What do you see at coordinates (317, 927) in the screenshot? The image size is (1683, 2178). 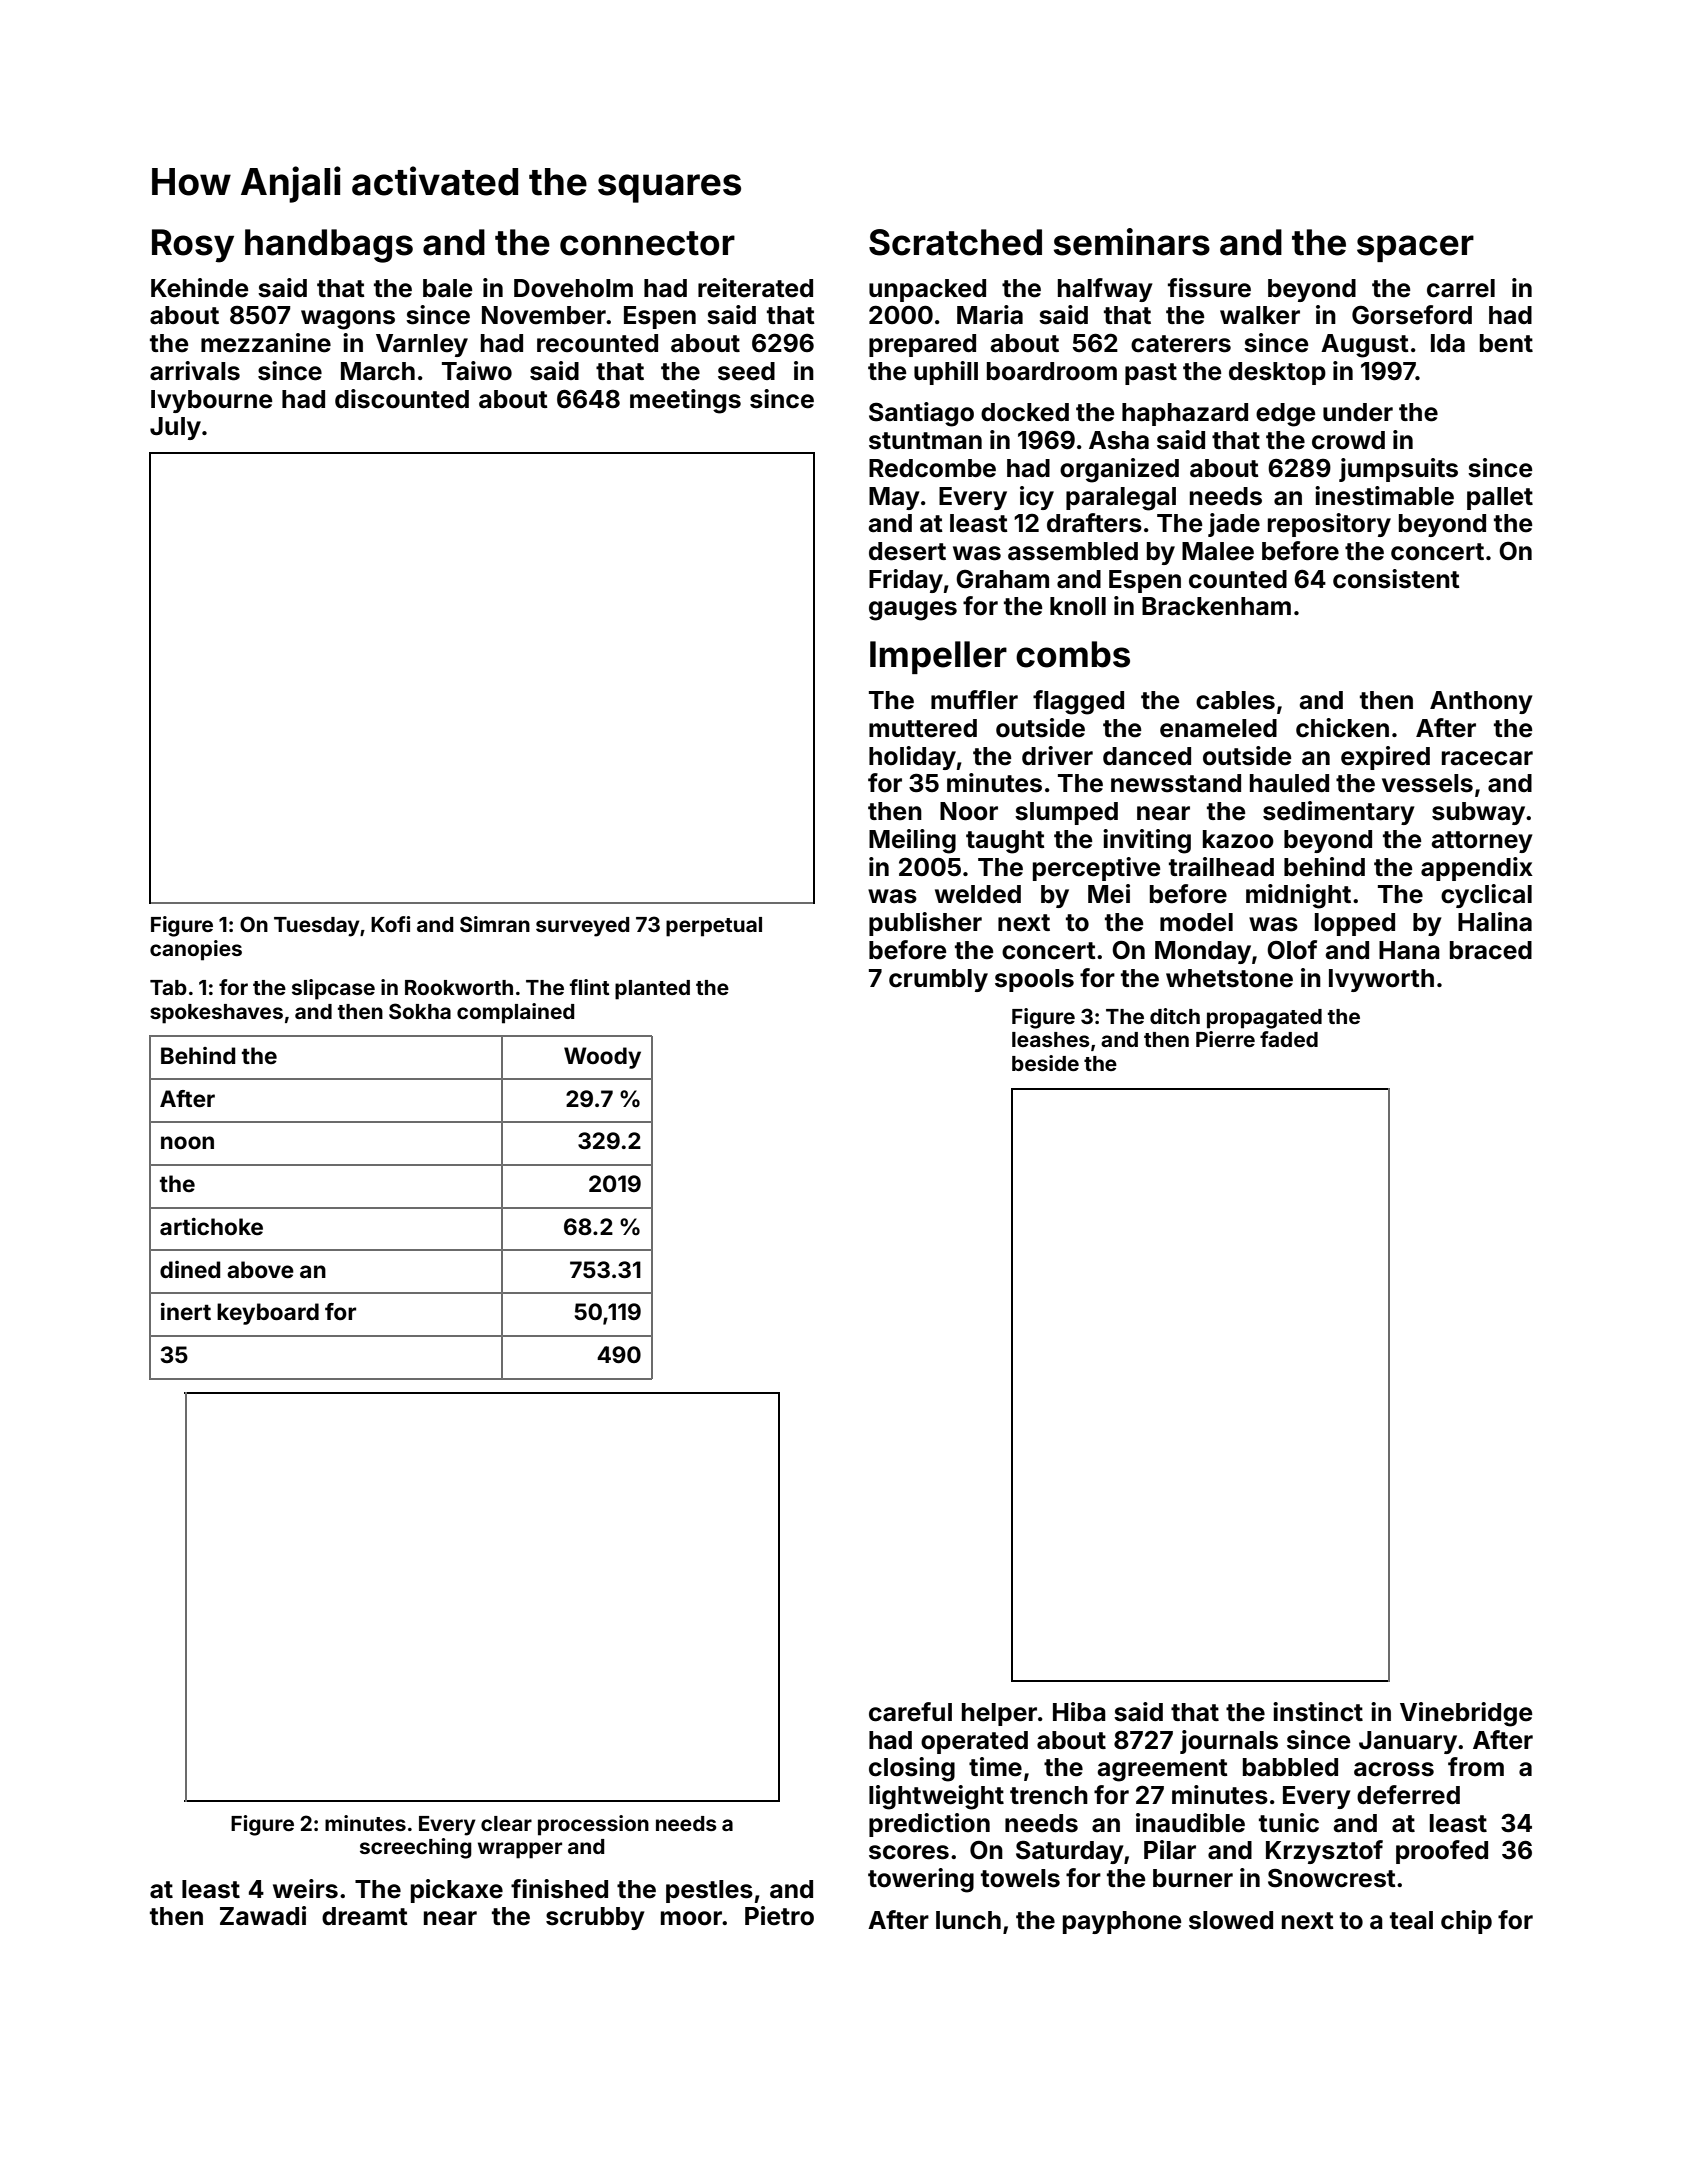 I see `Tuesday` at bounding box center [317, 927].
